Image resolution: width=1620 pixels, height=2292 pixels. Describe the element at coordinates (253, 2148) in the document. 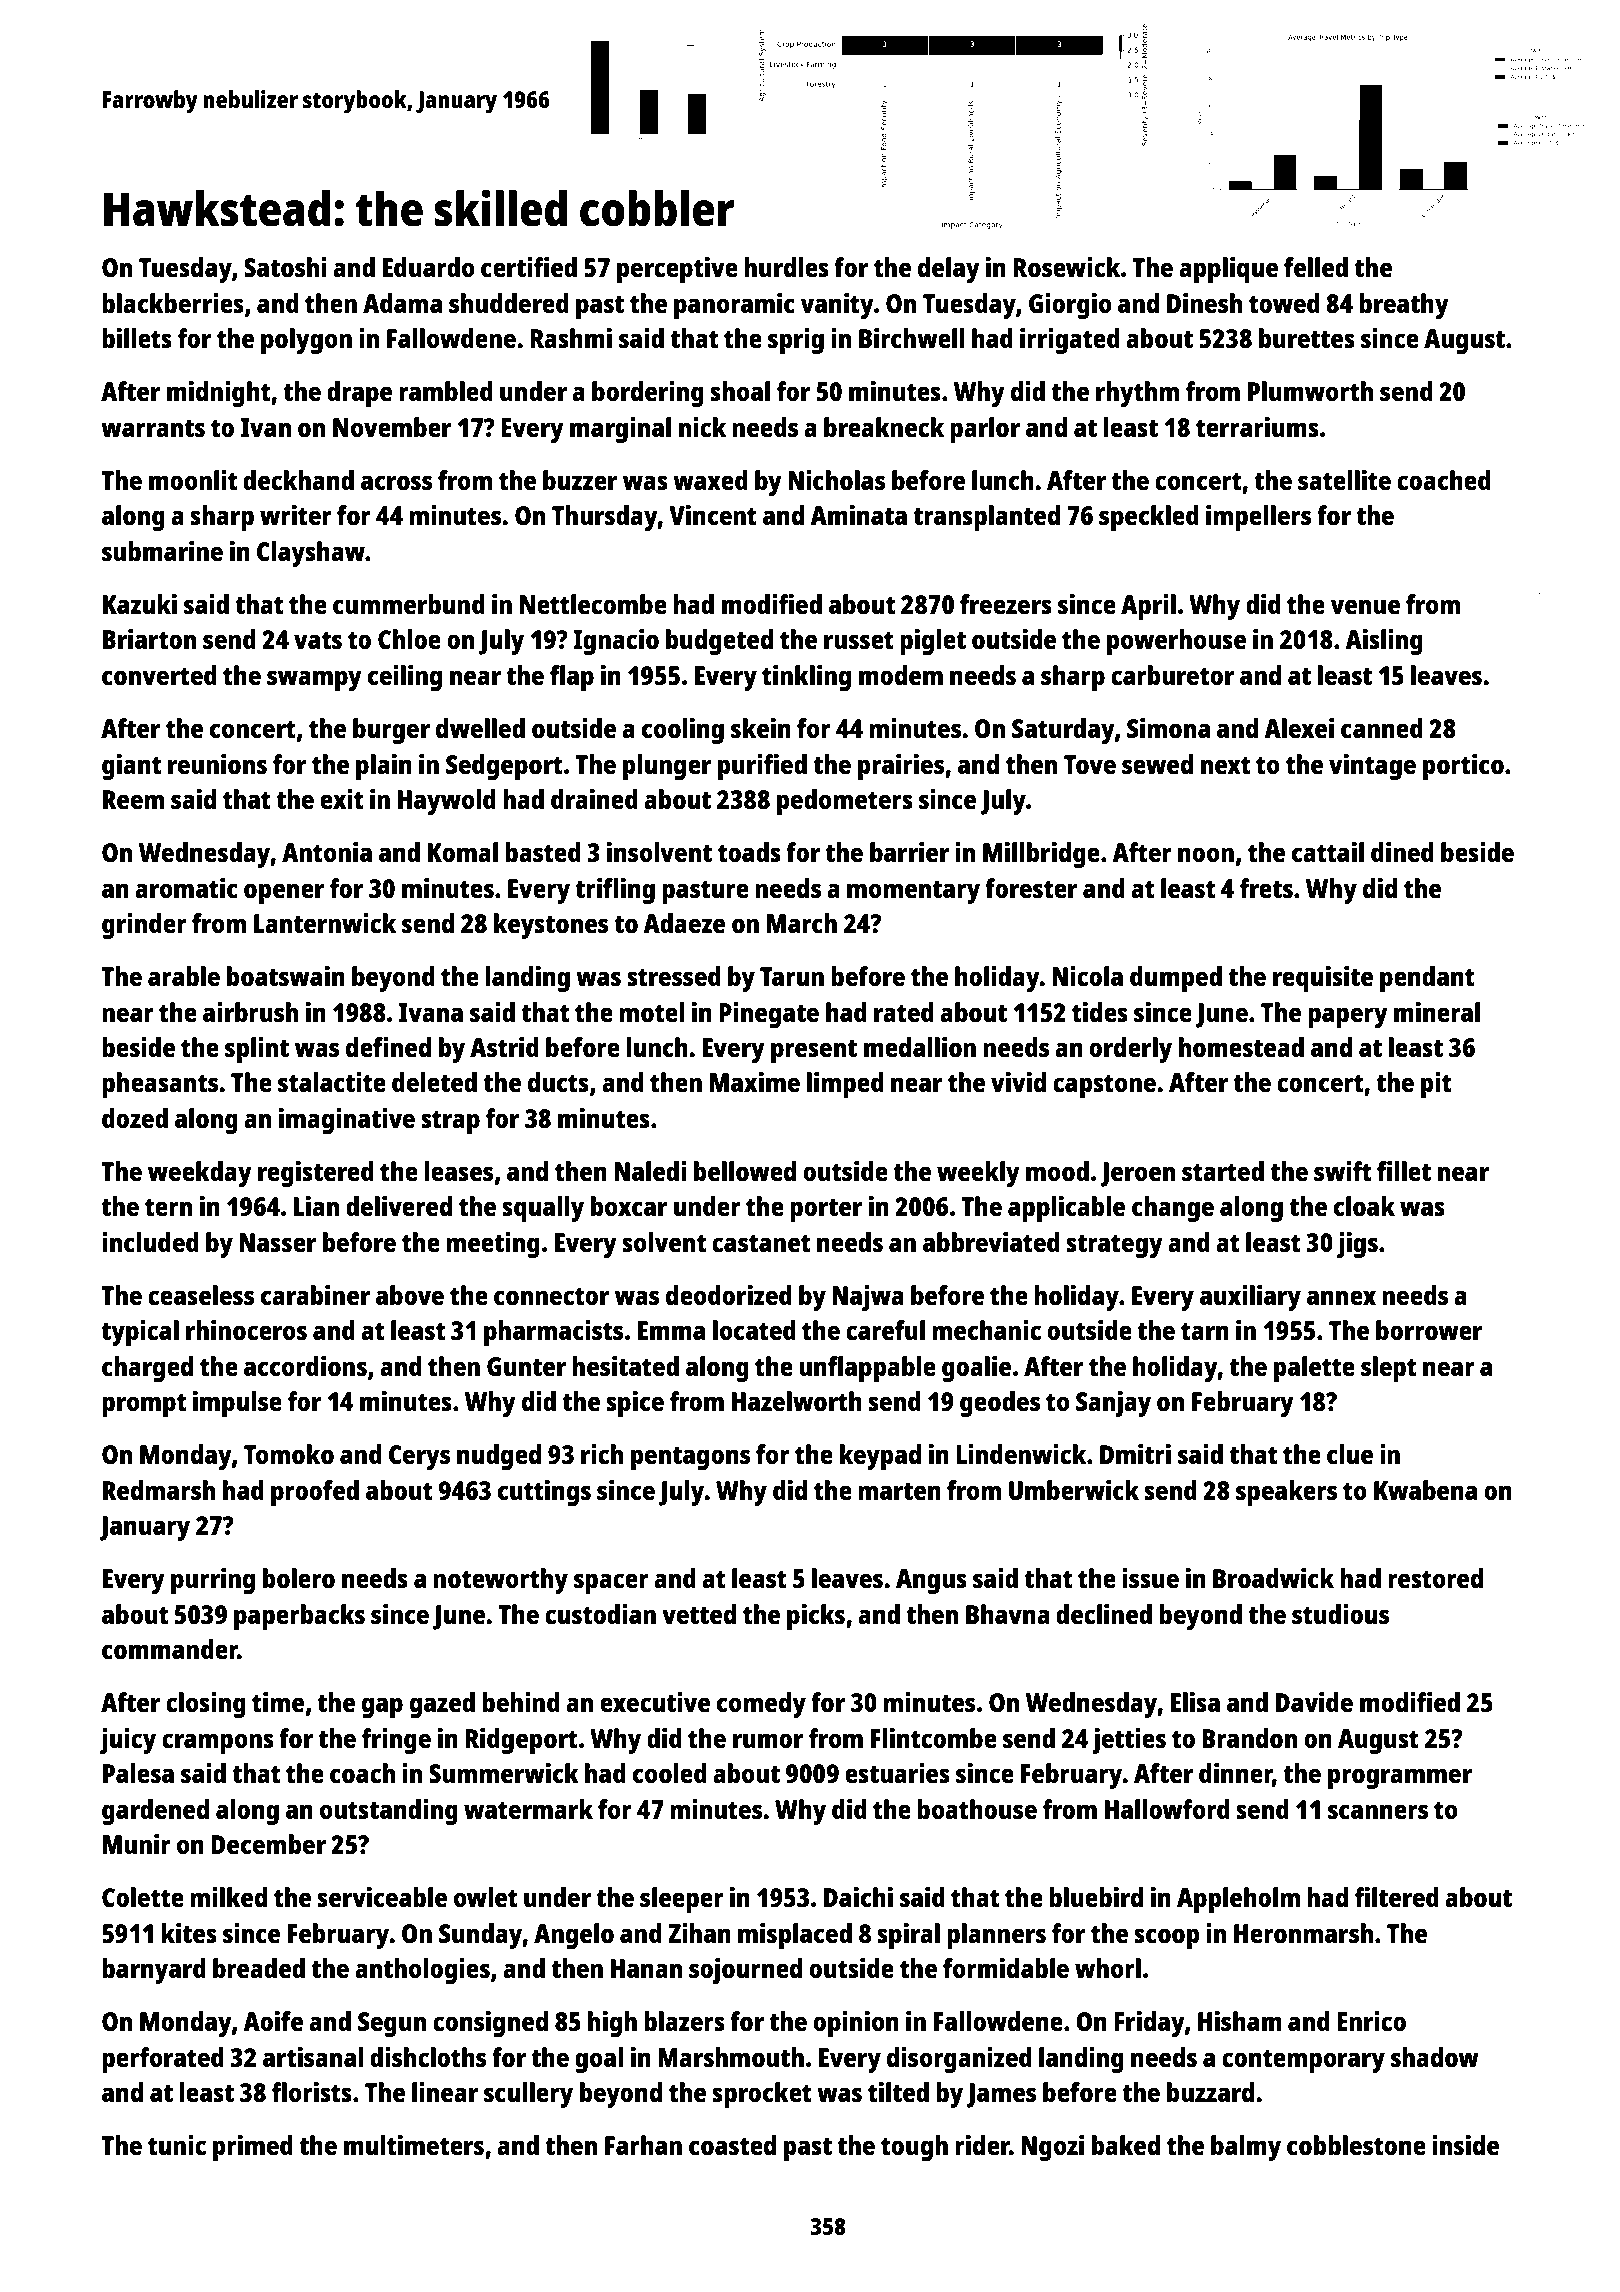

I see `primed` at that location.
